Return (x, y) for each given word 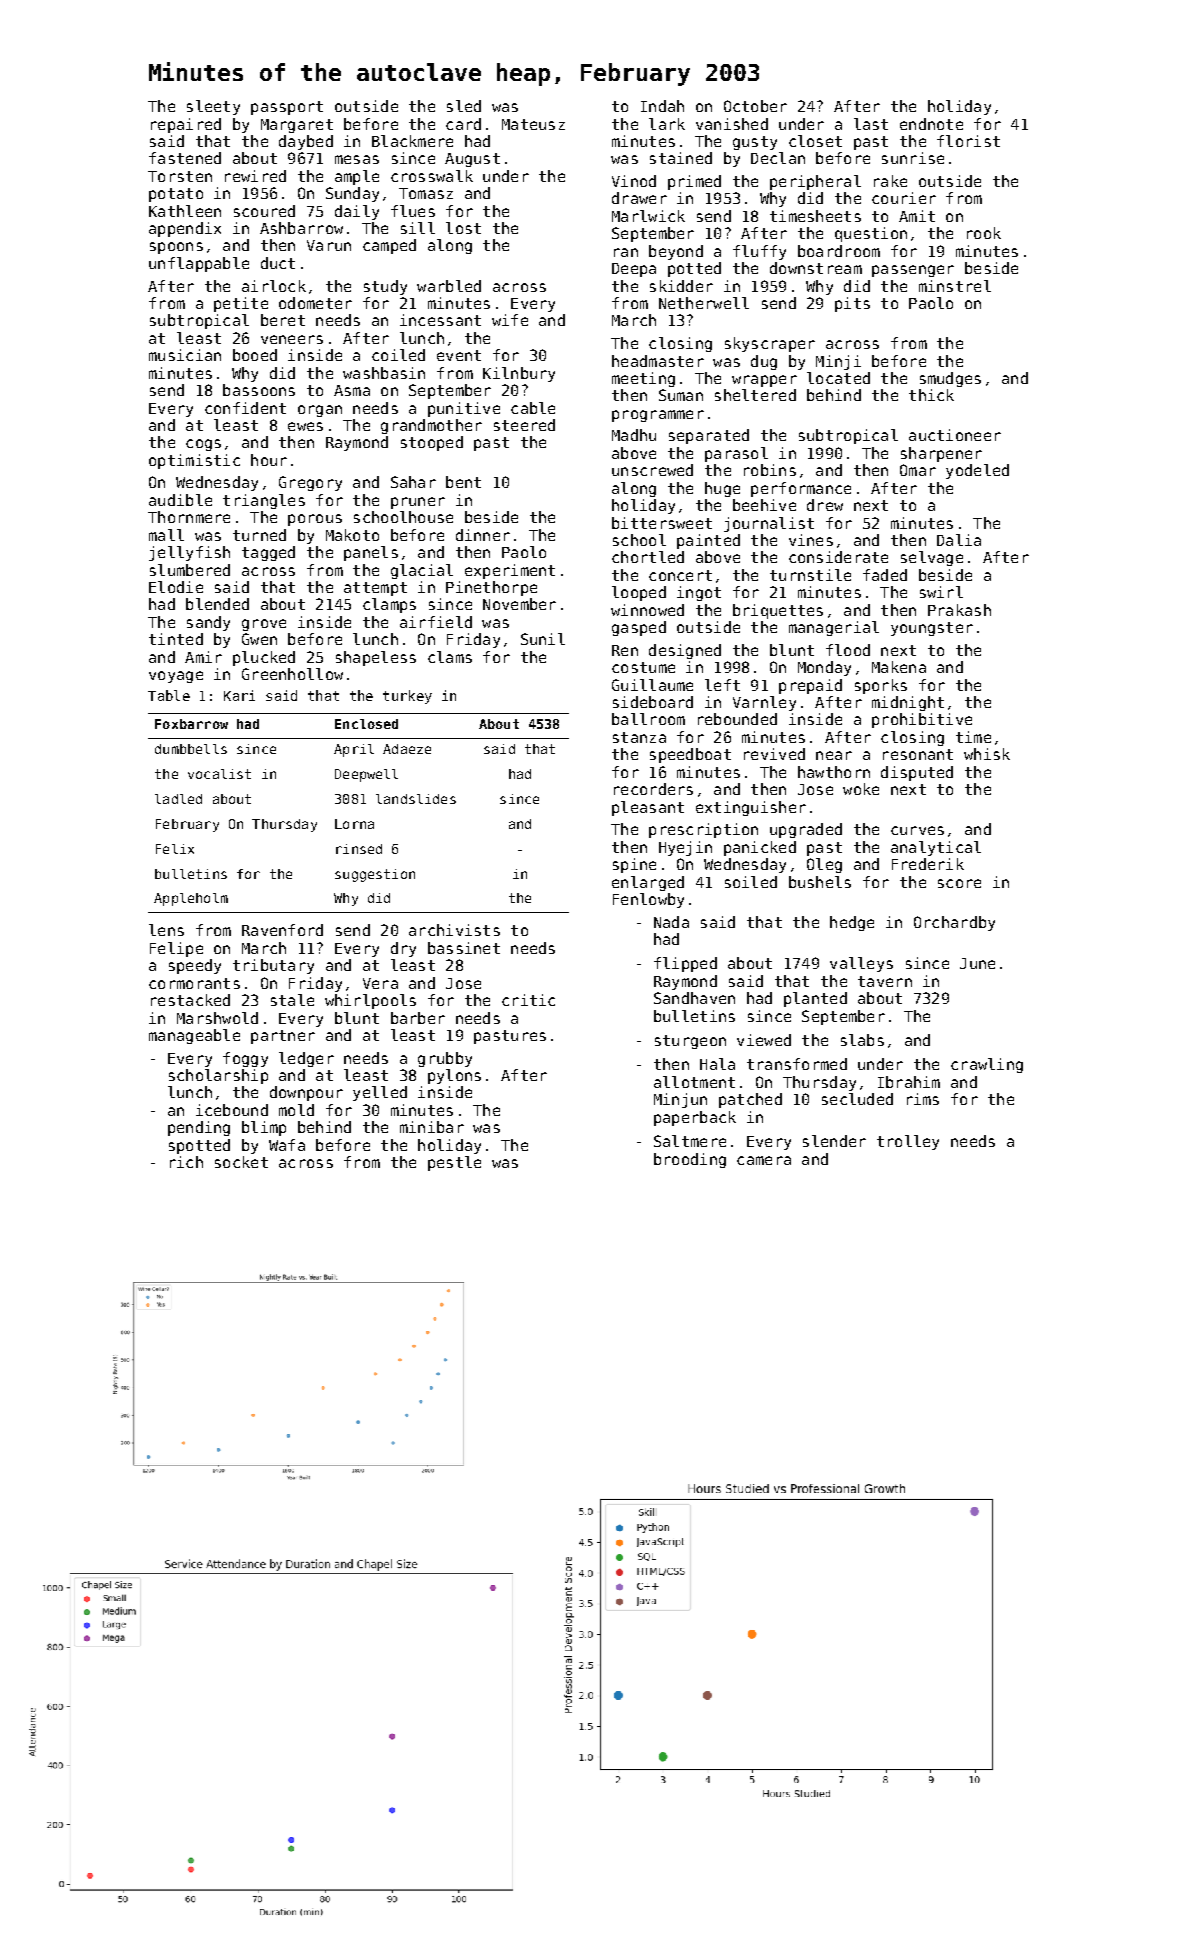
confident (245, 408)
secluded (857, 1099)
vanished (732, 124)
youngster (932, 629)
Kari (239, 695)
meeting (643, 379)
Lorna (354, 824)
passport (287, 108)
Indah (662, 106)
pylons (454, 1076)
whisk (987, 754)
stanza (639, 737)
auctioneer (955, 435)
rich (186, 1162)
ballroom (648, 719)
